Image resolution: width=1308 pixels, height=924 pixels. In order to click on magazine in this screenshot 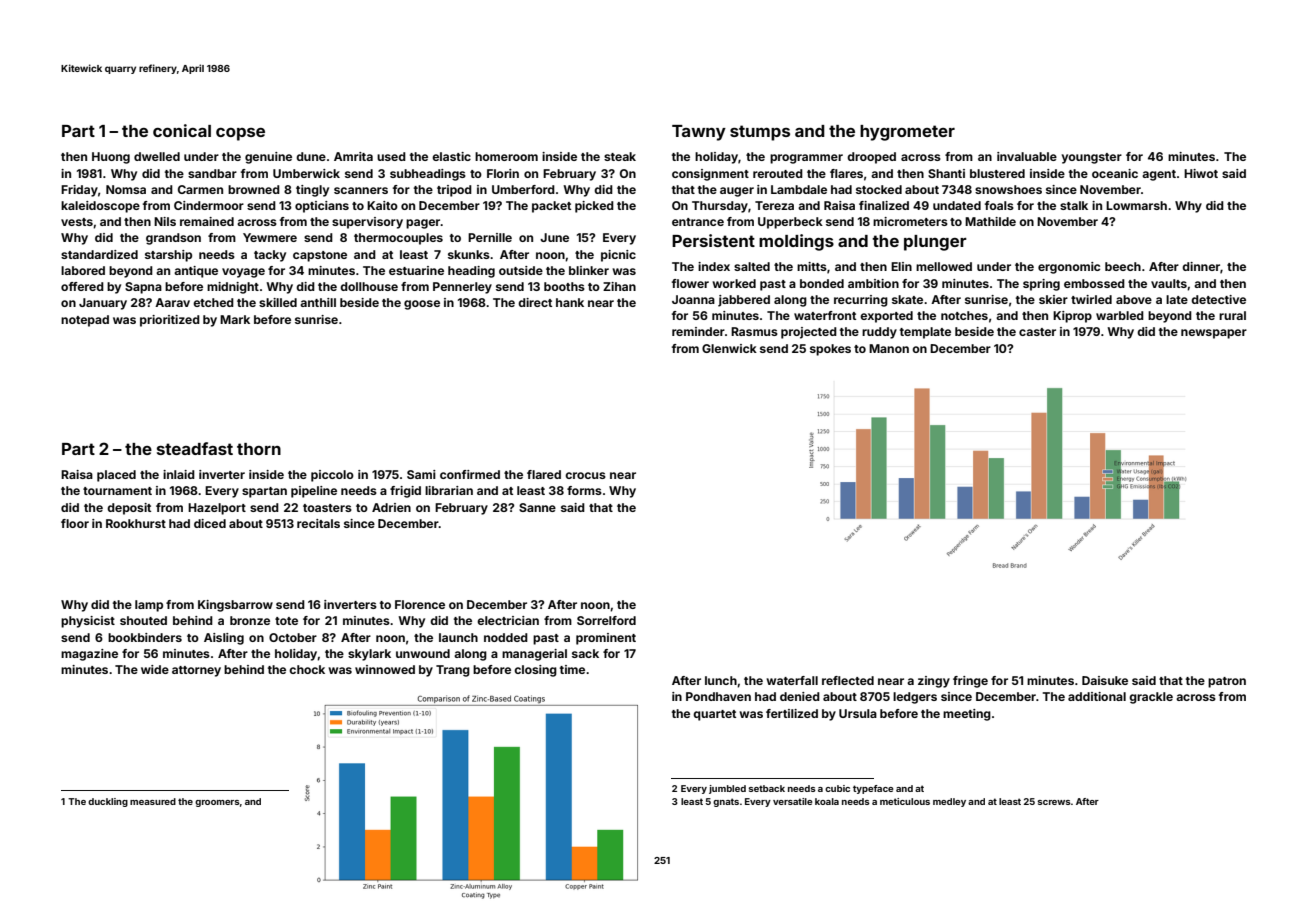, I will do `click(89, 655)`.
